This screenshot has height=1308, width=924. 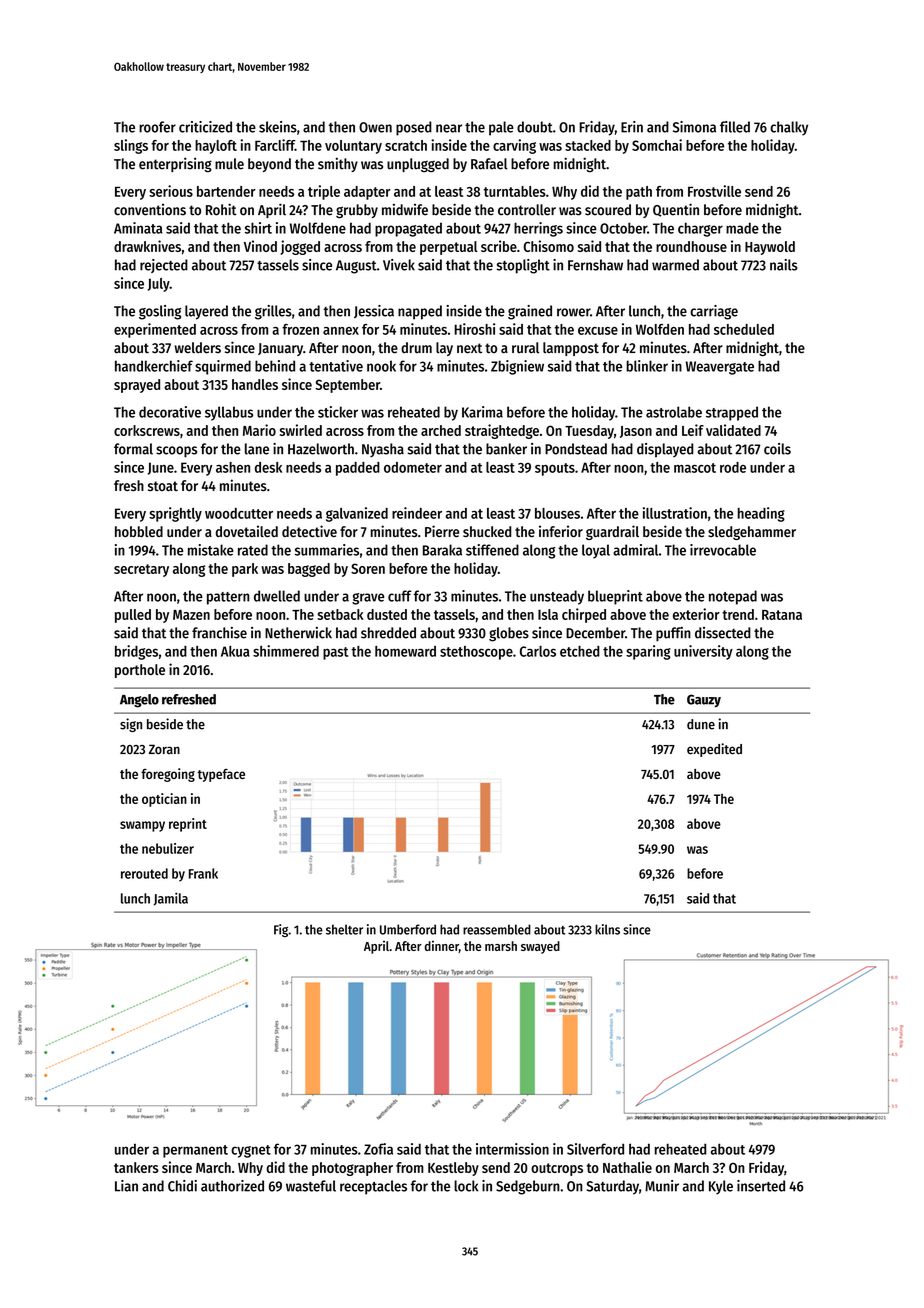 I want to click on spouts, so click(x=555, y=469).
